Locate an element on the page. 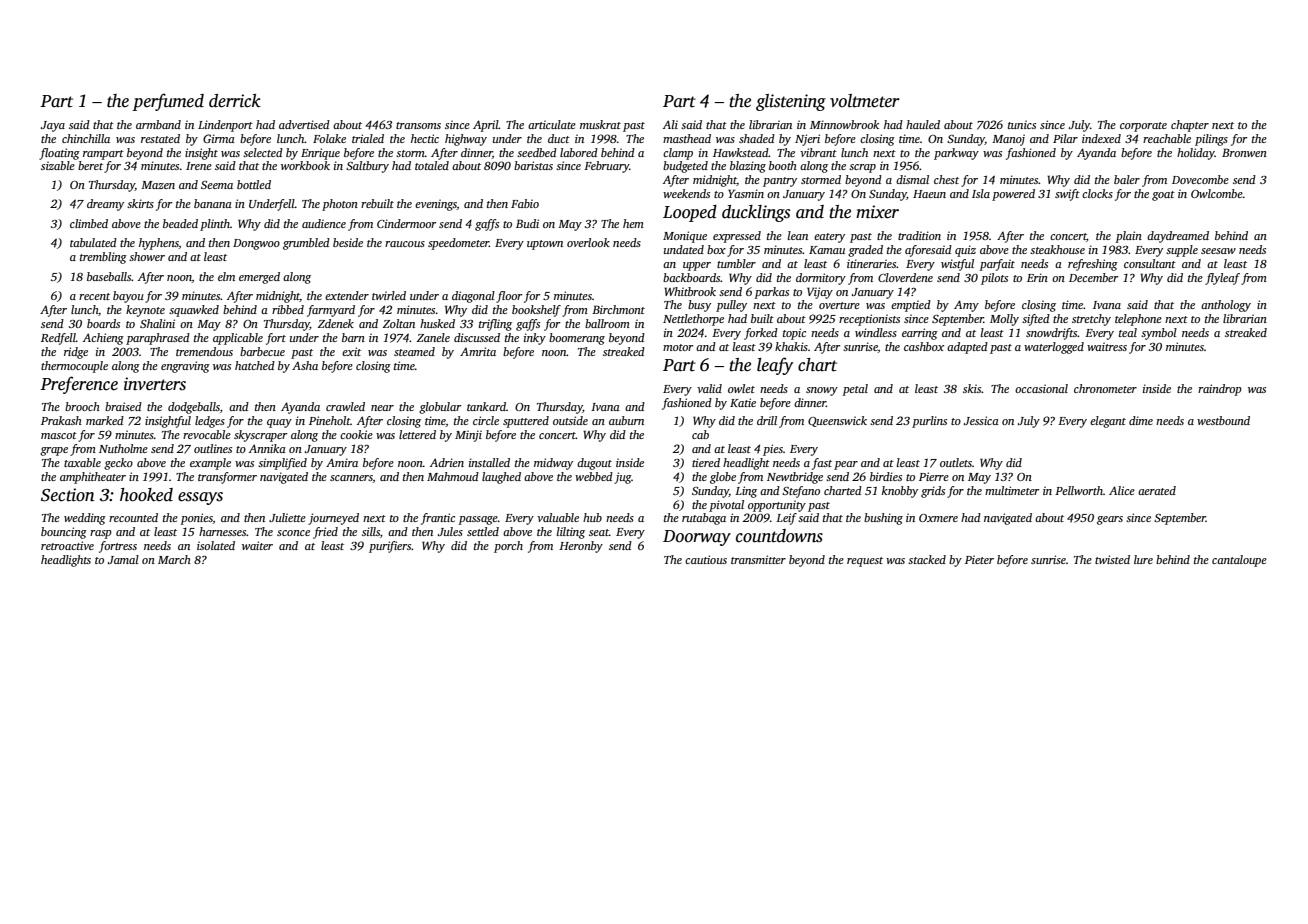 This document has width=1308, height=924. anthology is located at coordinates (1226, 306).
